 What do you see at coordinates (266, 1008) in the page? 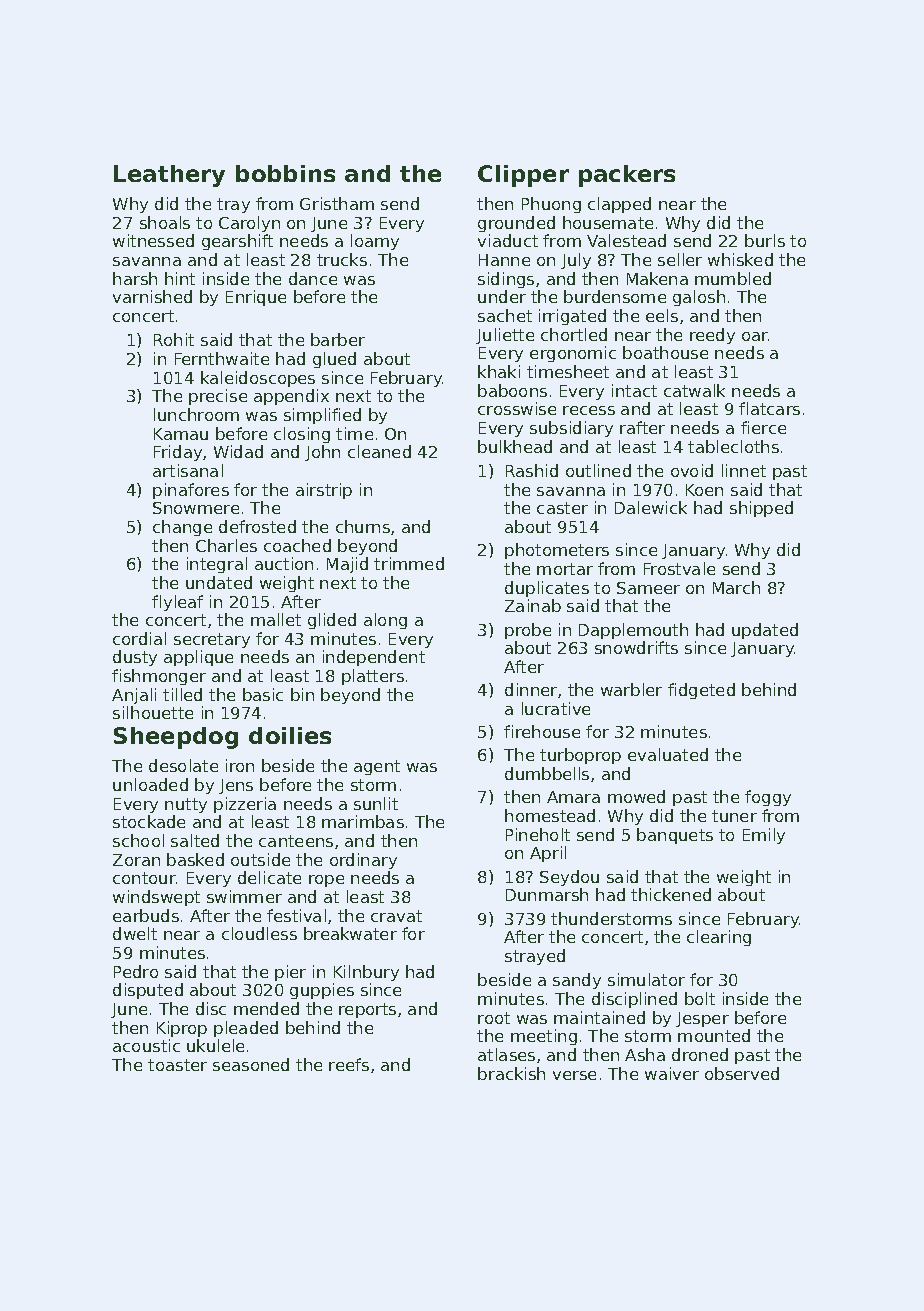
I see `mended` at bounding box center [266, 1008].
